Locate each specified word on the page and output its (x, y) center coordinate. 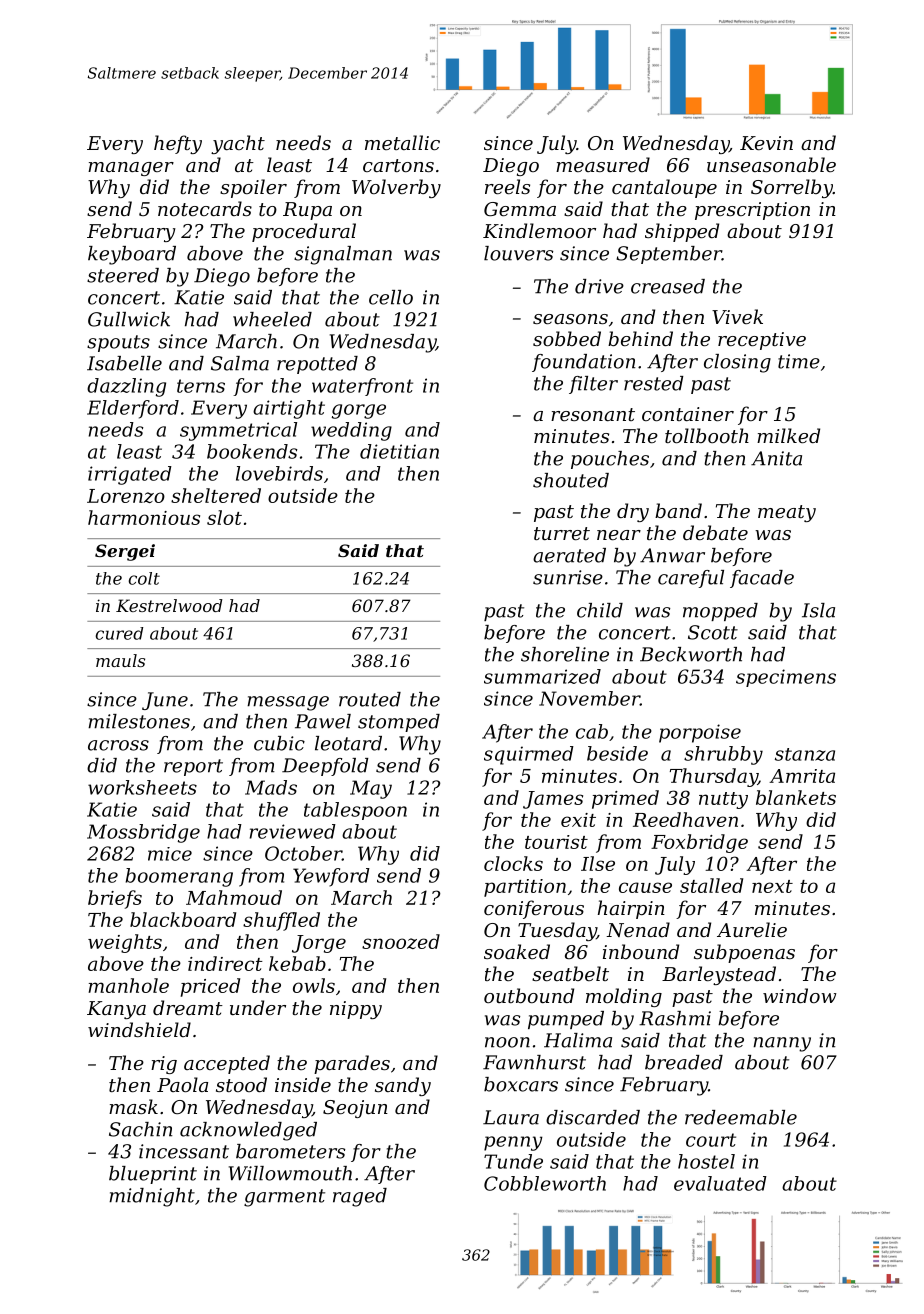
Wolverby (396, 188)
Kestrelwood (169, 605)
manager (131, 169)
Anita (776, 458)
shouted (571, 480)
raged (360, 1197)
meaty (787, 513)
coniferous (534, 909)
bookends (252, 451)
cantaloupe (664, 188)
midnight (152, 1197)
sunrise (568, 577)
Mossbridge (143, 833)
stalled (711, 885)
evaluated (720, 1183)
